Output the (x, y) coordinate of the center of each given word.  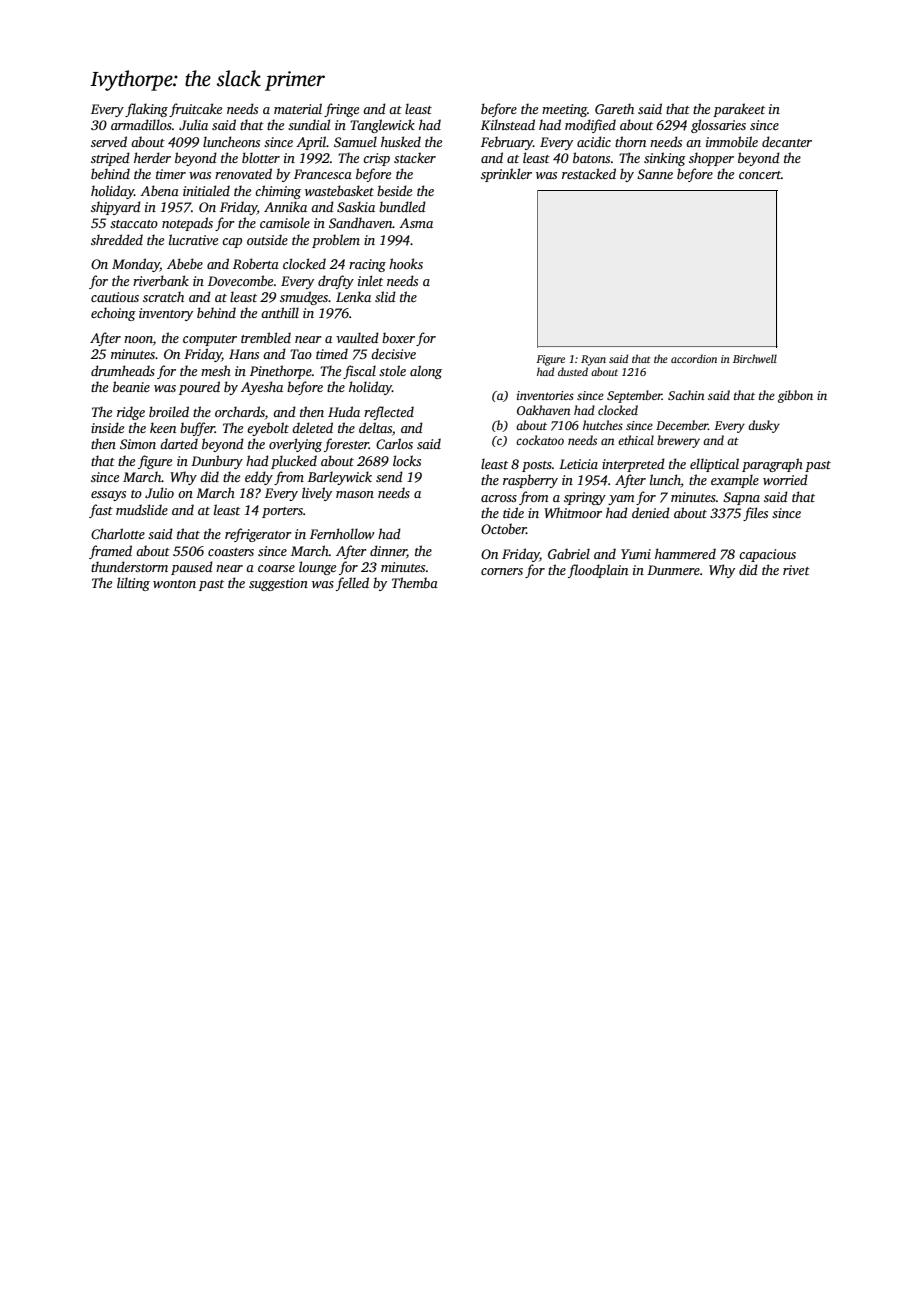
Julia (193, 124)
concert (760, 175)
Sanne (655, 174)
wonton (174, 584)
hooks (406, 263)
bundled (402, 206)
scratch (163, 296)
